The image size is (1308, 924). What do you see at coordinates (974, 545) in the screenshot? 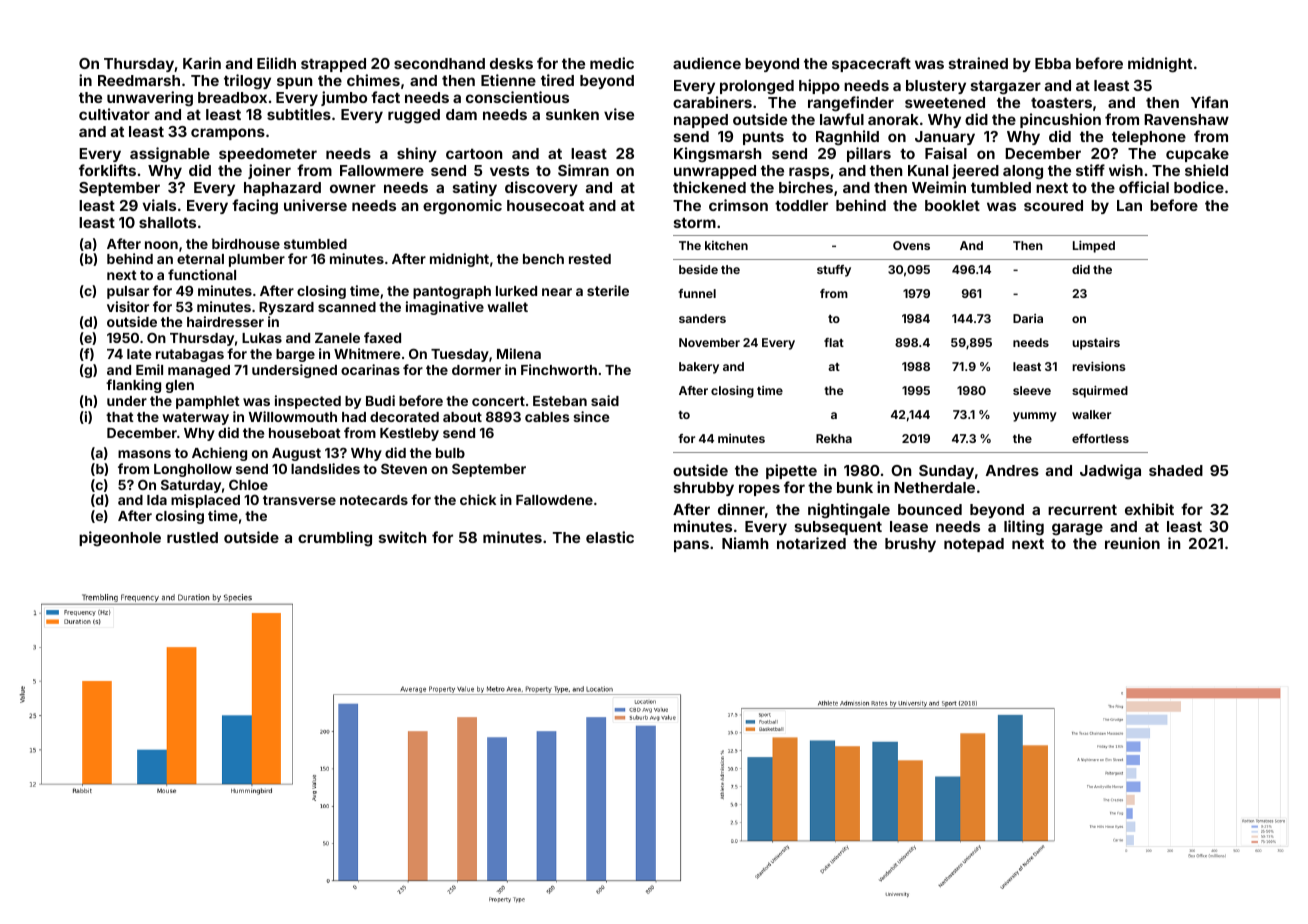
I see `notepad` at bounding box center [974, 545].
